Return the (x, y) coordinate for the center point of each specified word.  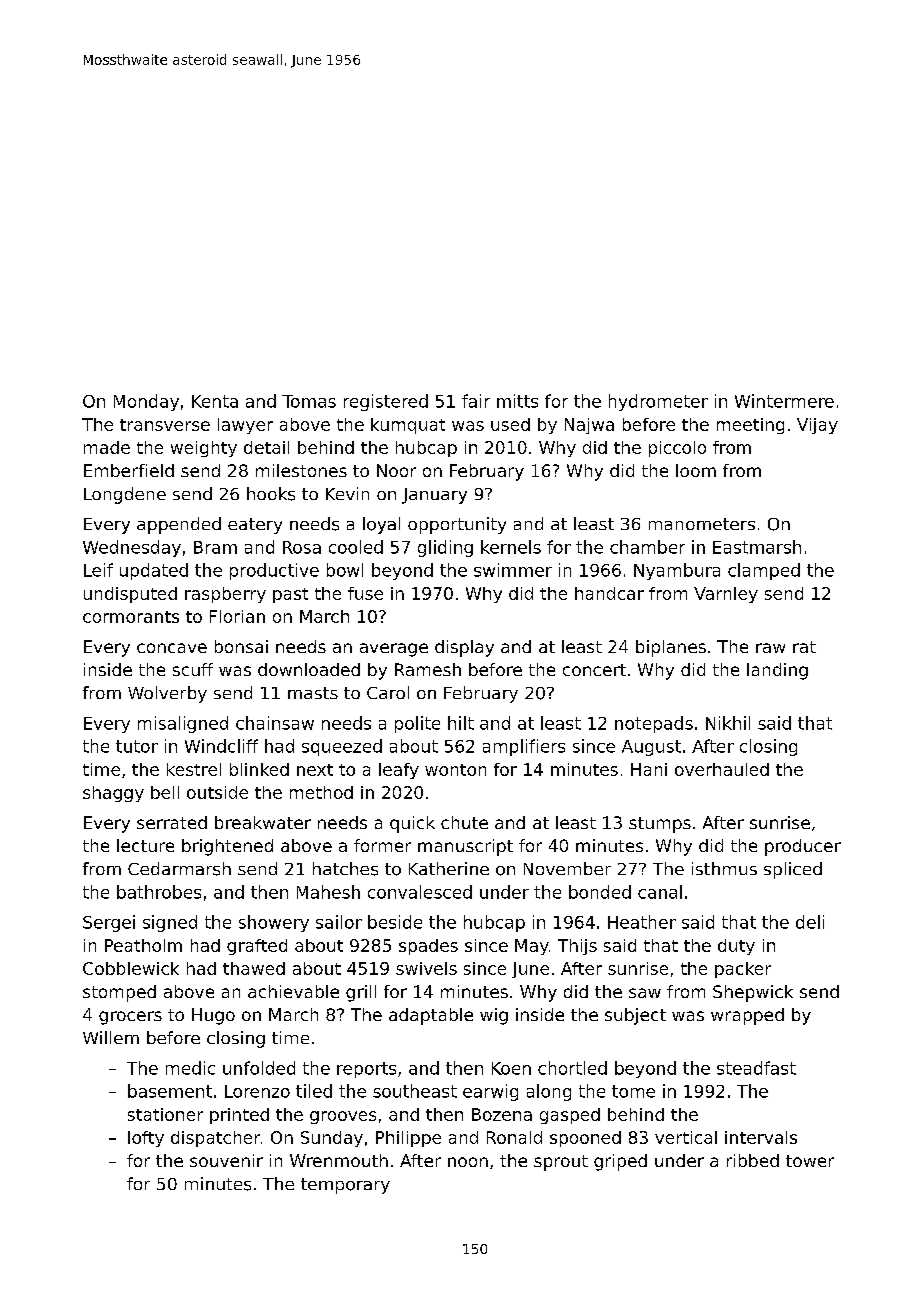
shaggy (113, 794)
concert (594, 670)
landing (777, 671)
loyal (381, 525)
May (532, 947)
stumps (660, 825)
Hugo (213, 1016)
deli (810, 922)
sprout (561, 1163)
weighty (204, 449)
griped (620, 1162)
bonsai (241, 646)
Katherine (449, 868)
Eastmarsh (757, 547)
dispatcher (215, 1139)
